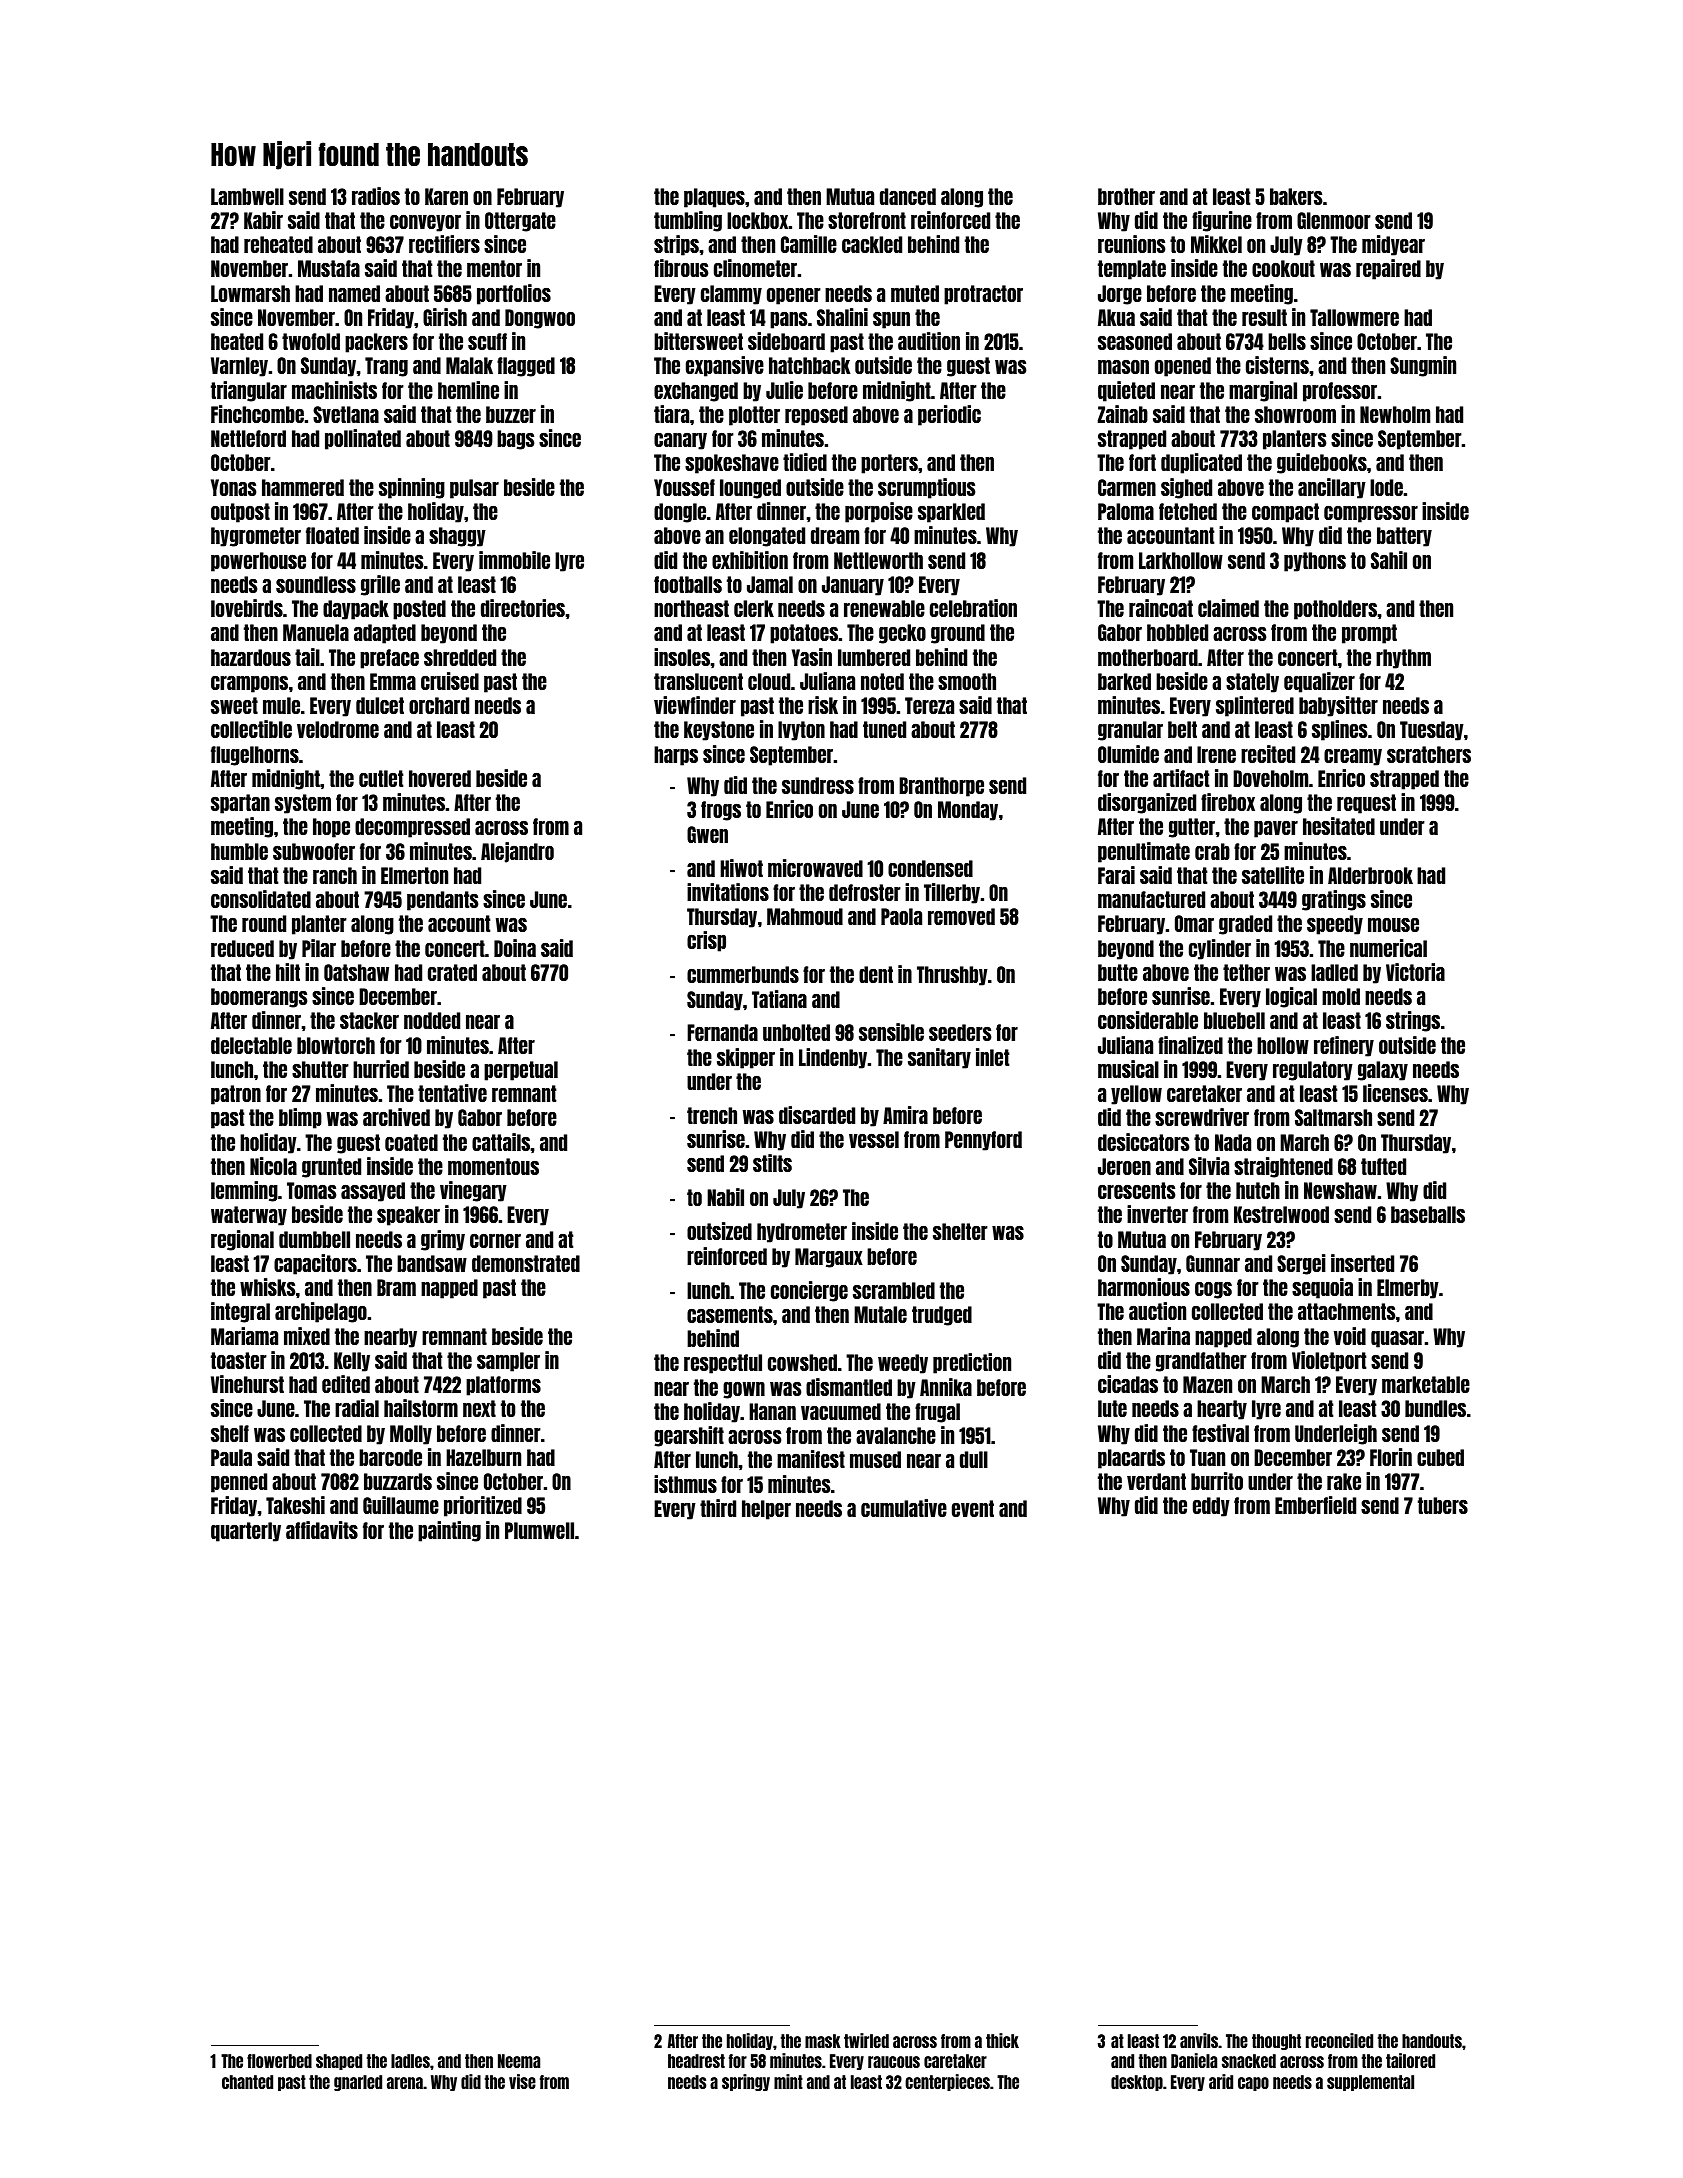  I want to click on Alejandro, so click(517, 852).
